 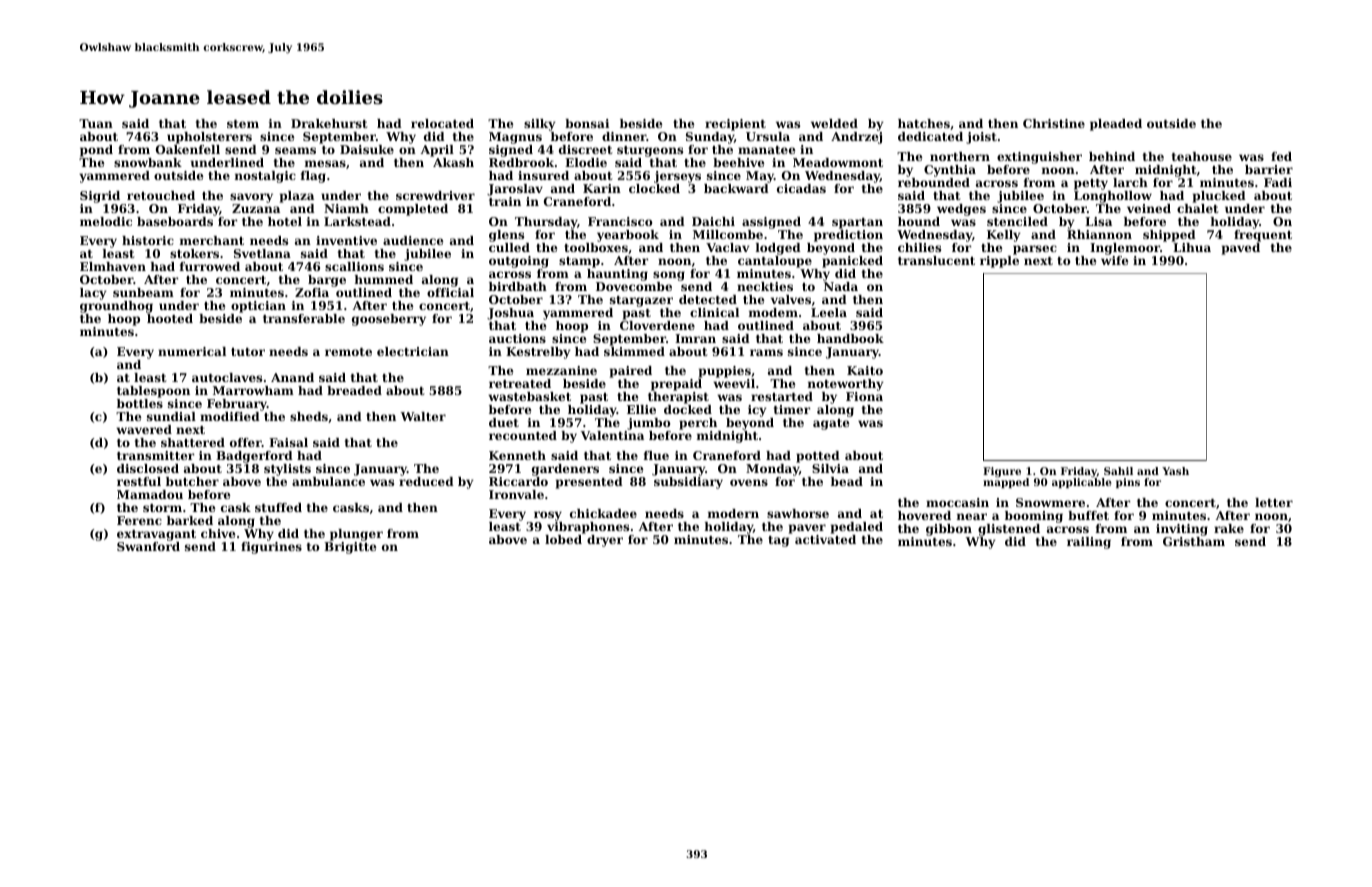 I want to click on wife, so click(x=1115, y=260).
